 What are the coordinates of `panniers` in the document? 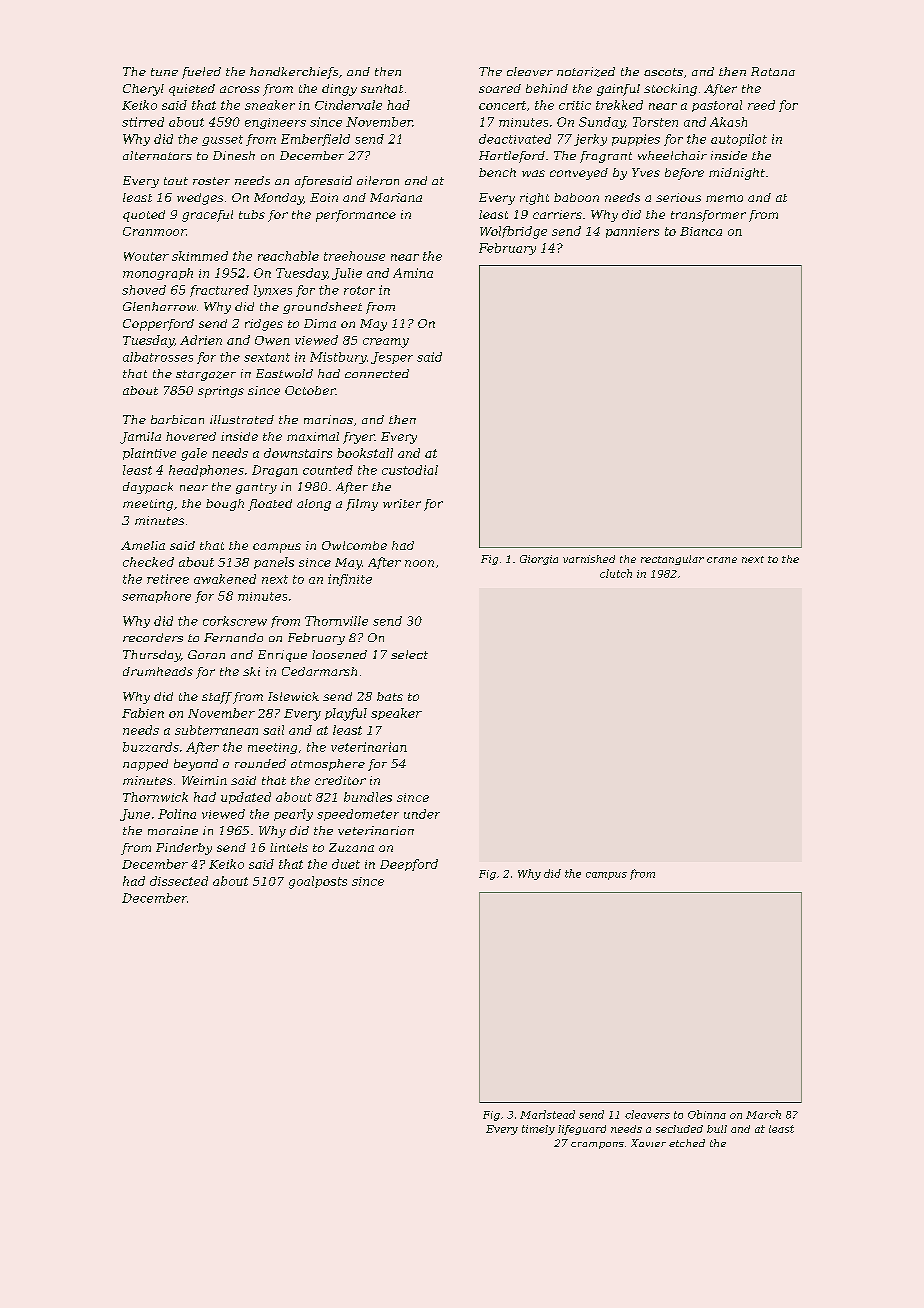 It's located at (632, 232).
